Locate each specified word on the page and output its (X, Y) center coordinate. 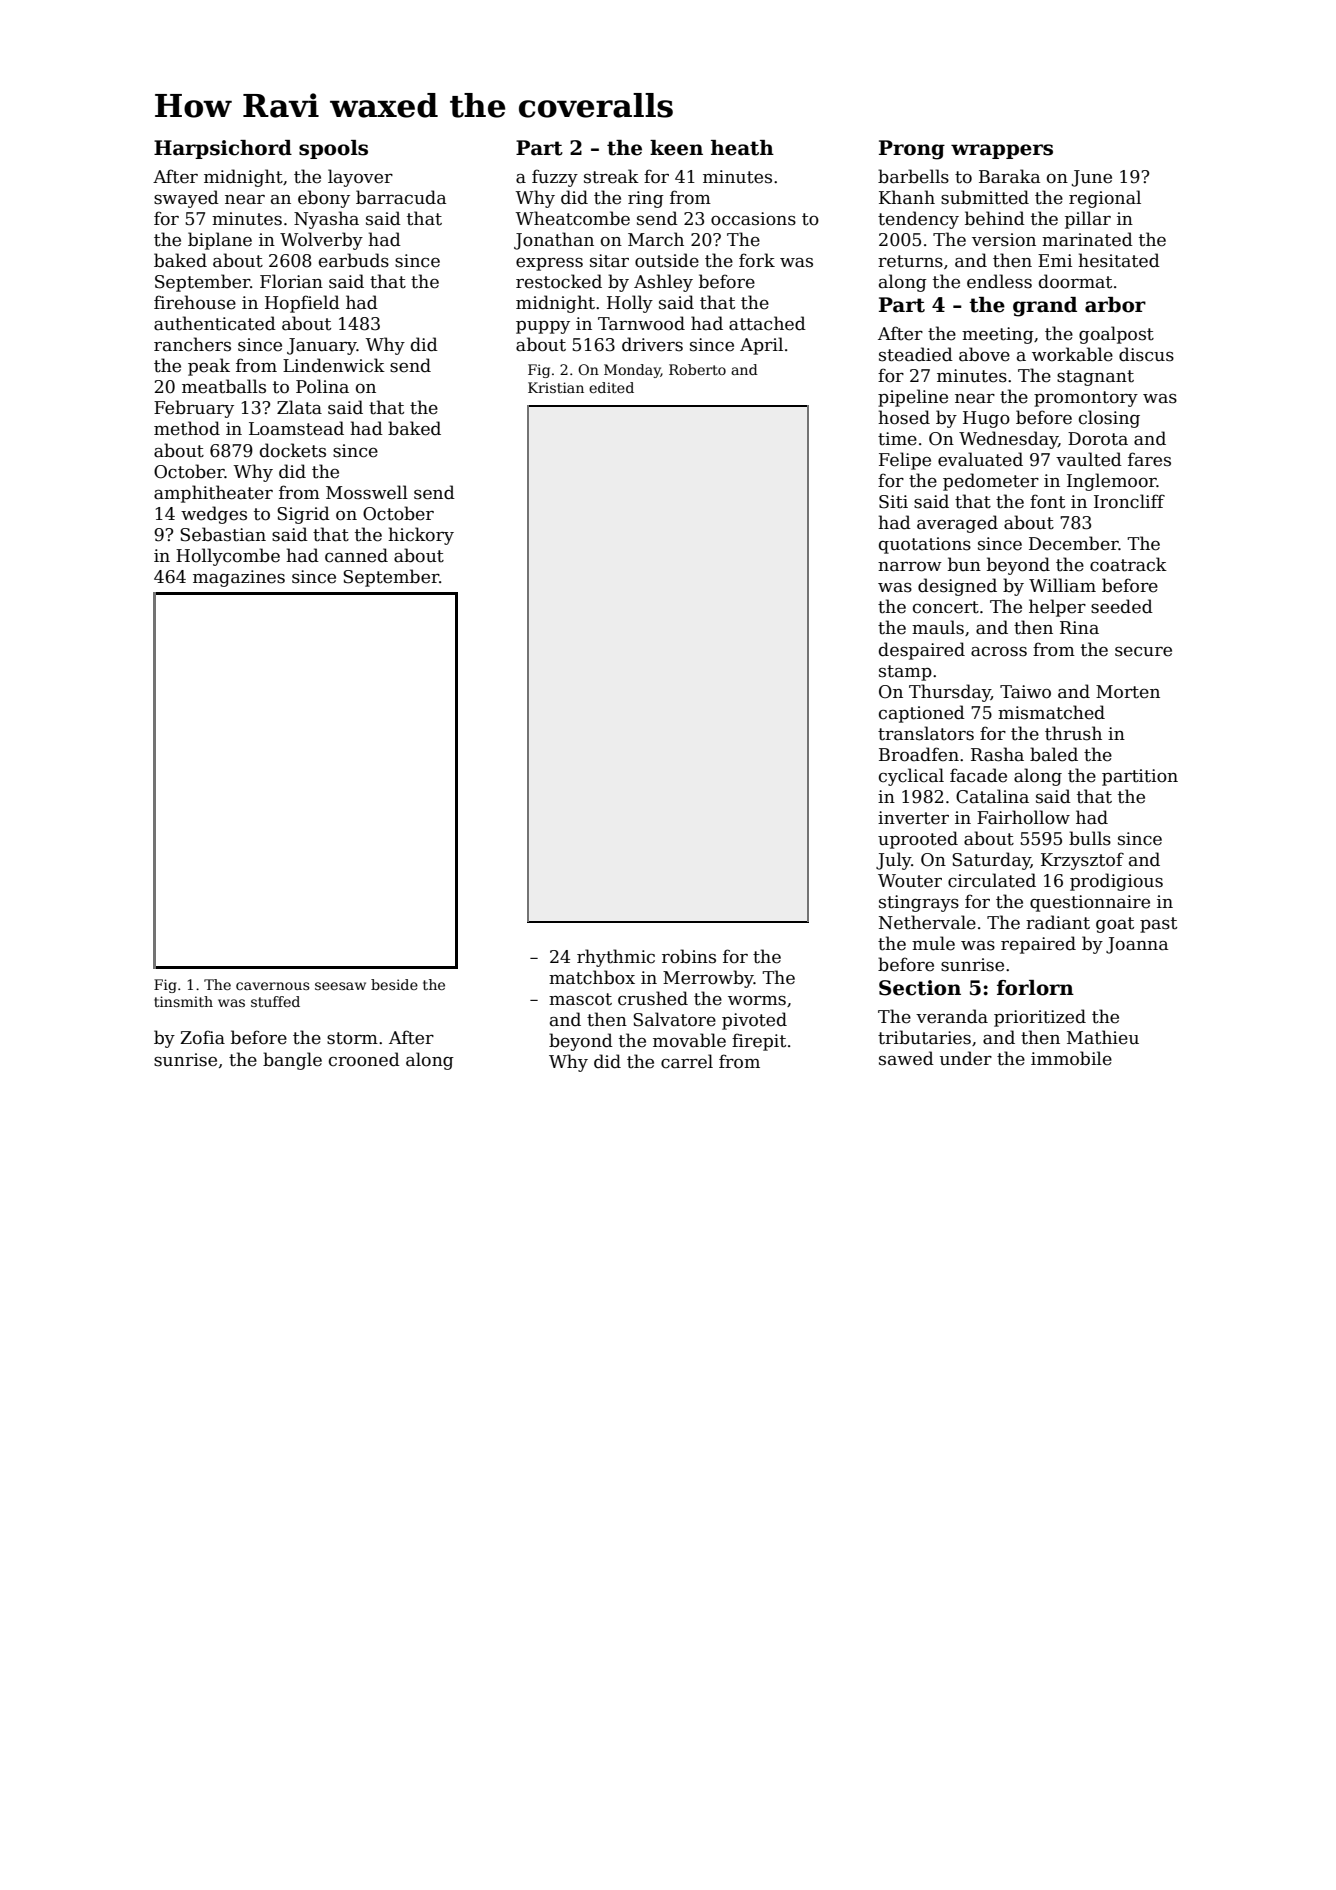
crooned (364, 1059)
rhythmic (616, 958)
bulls (1090, 838)
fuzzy (555, 178)
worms (757, 1001)
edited (611, 387)
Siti (893, 502)
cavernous (273, 986)
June (1092, 178)
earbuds (354, 260)
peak (209, 367)
